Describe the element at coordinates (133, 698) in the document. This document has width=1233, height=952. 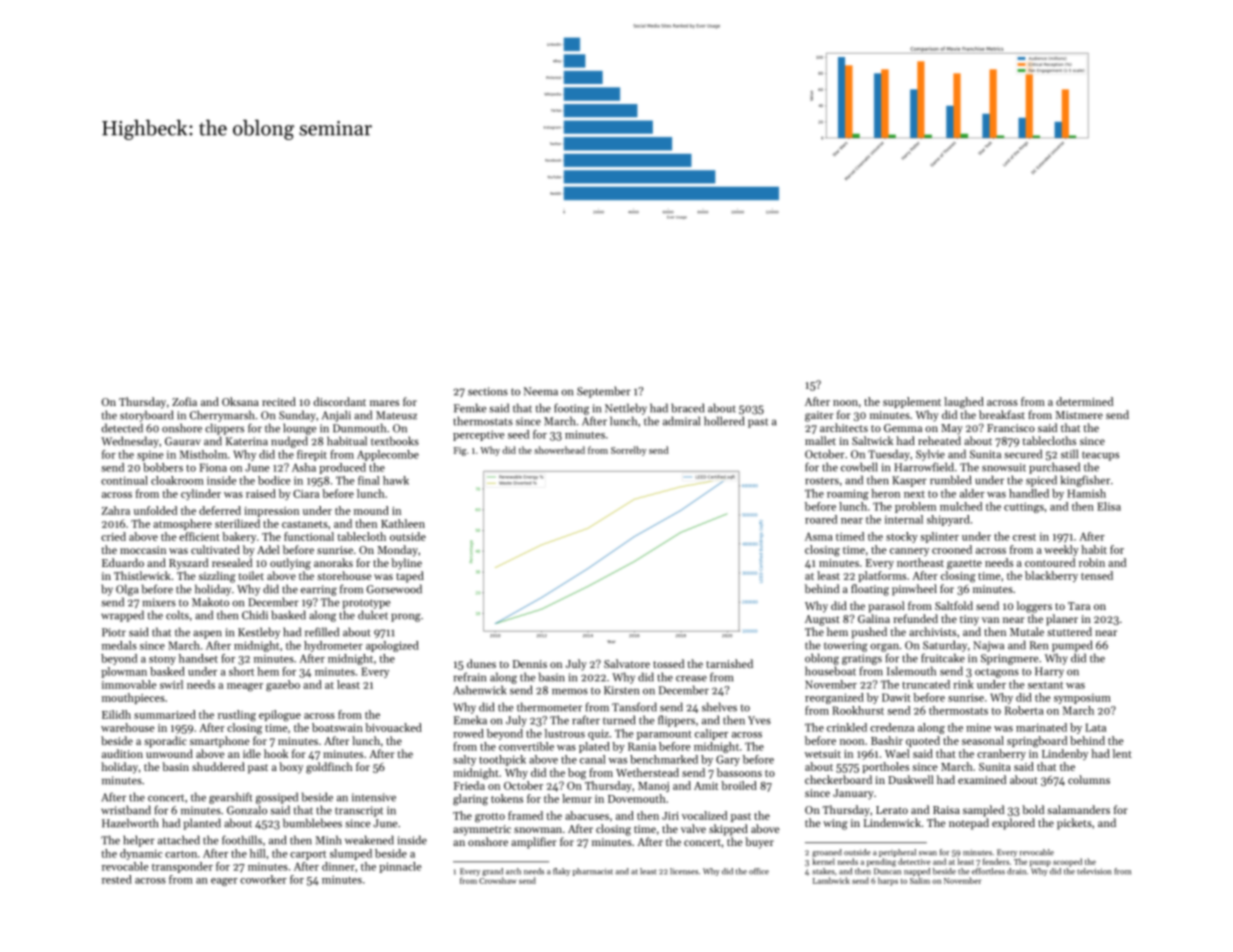
I see `mouthpieces` at that location.
